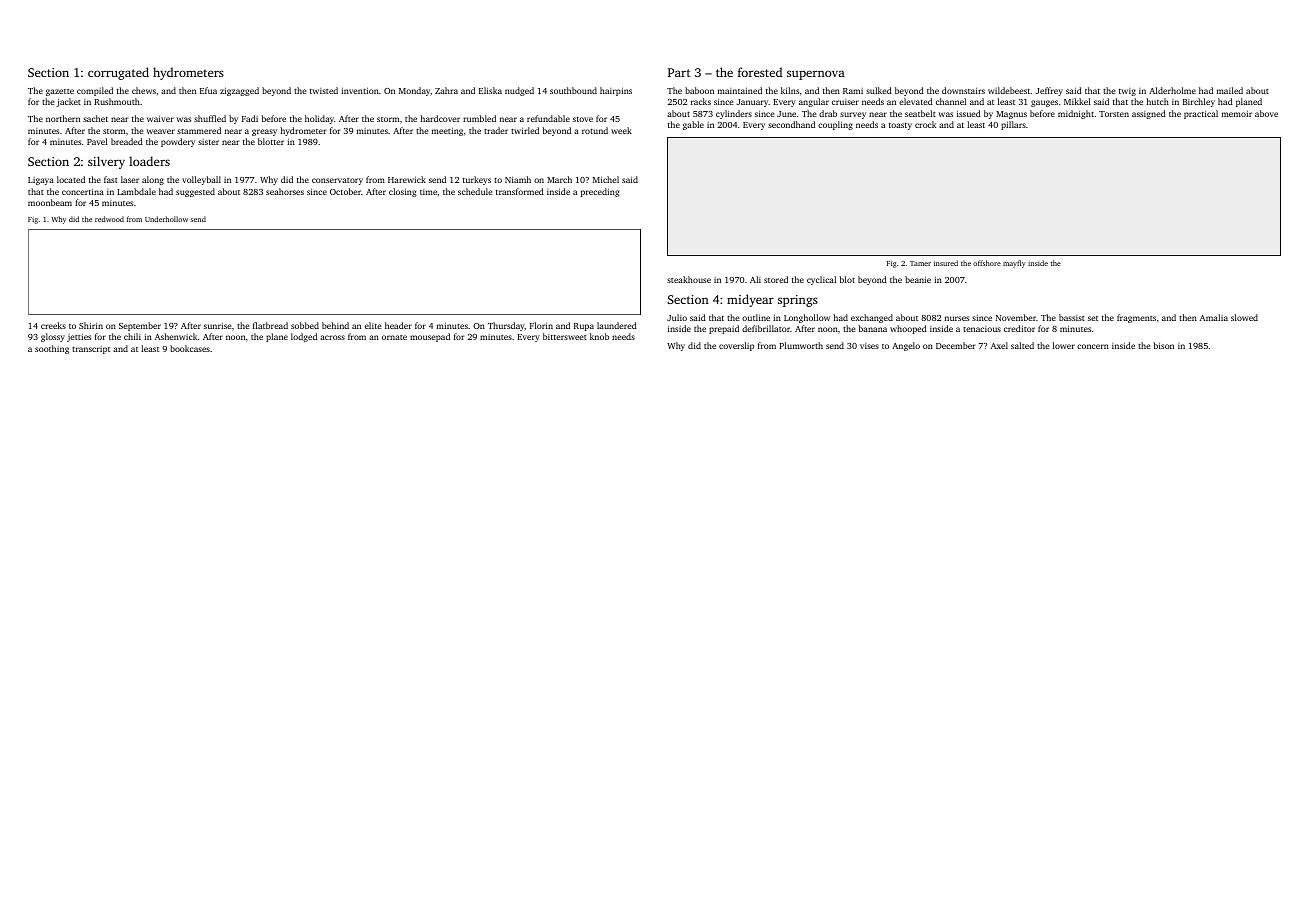 The height and width of the screenshot is (924, 1308). I want to click on suggested, so click(195, 192).
